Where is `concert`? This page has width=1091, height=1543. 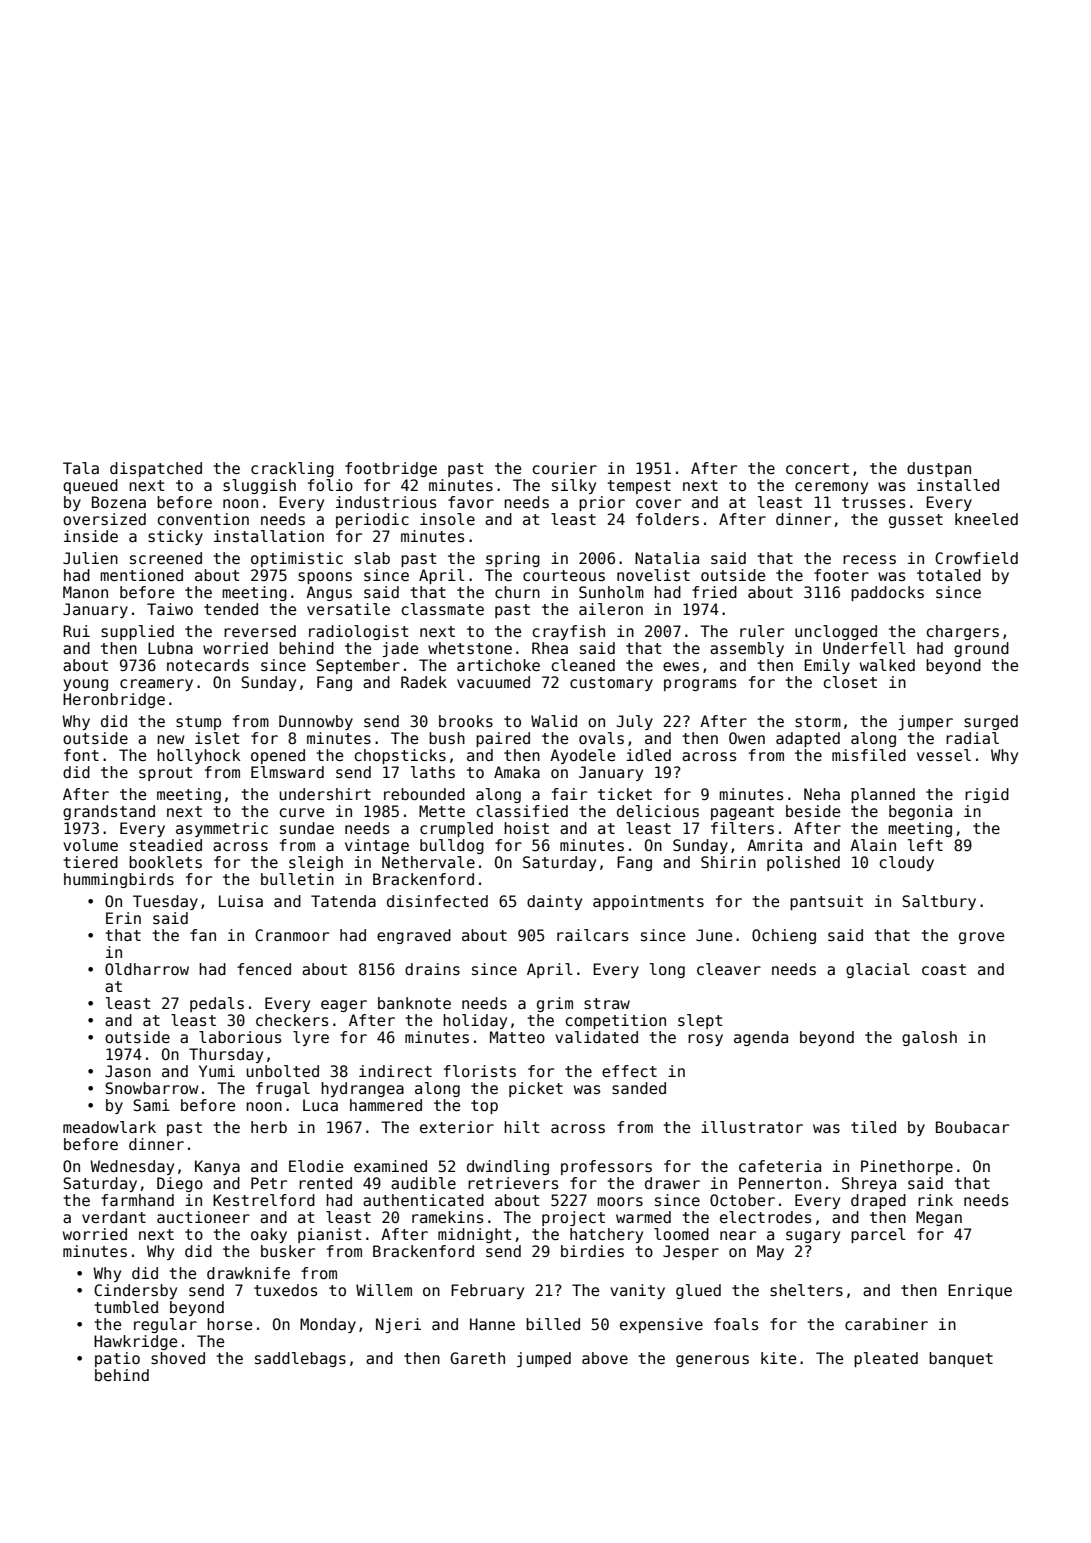
concert is located at coordinates (817, 468).
